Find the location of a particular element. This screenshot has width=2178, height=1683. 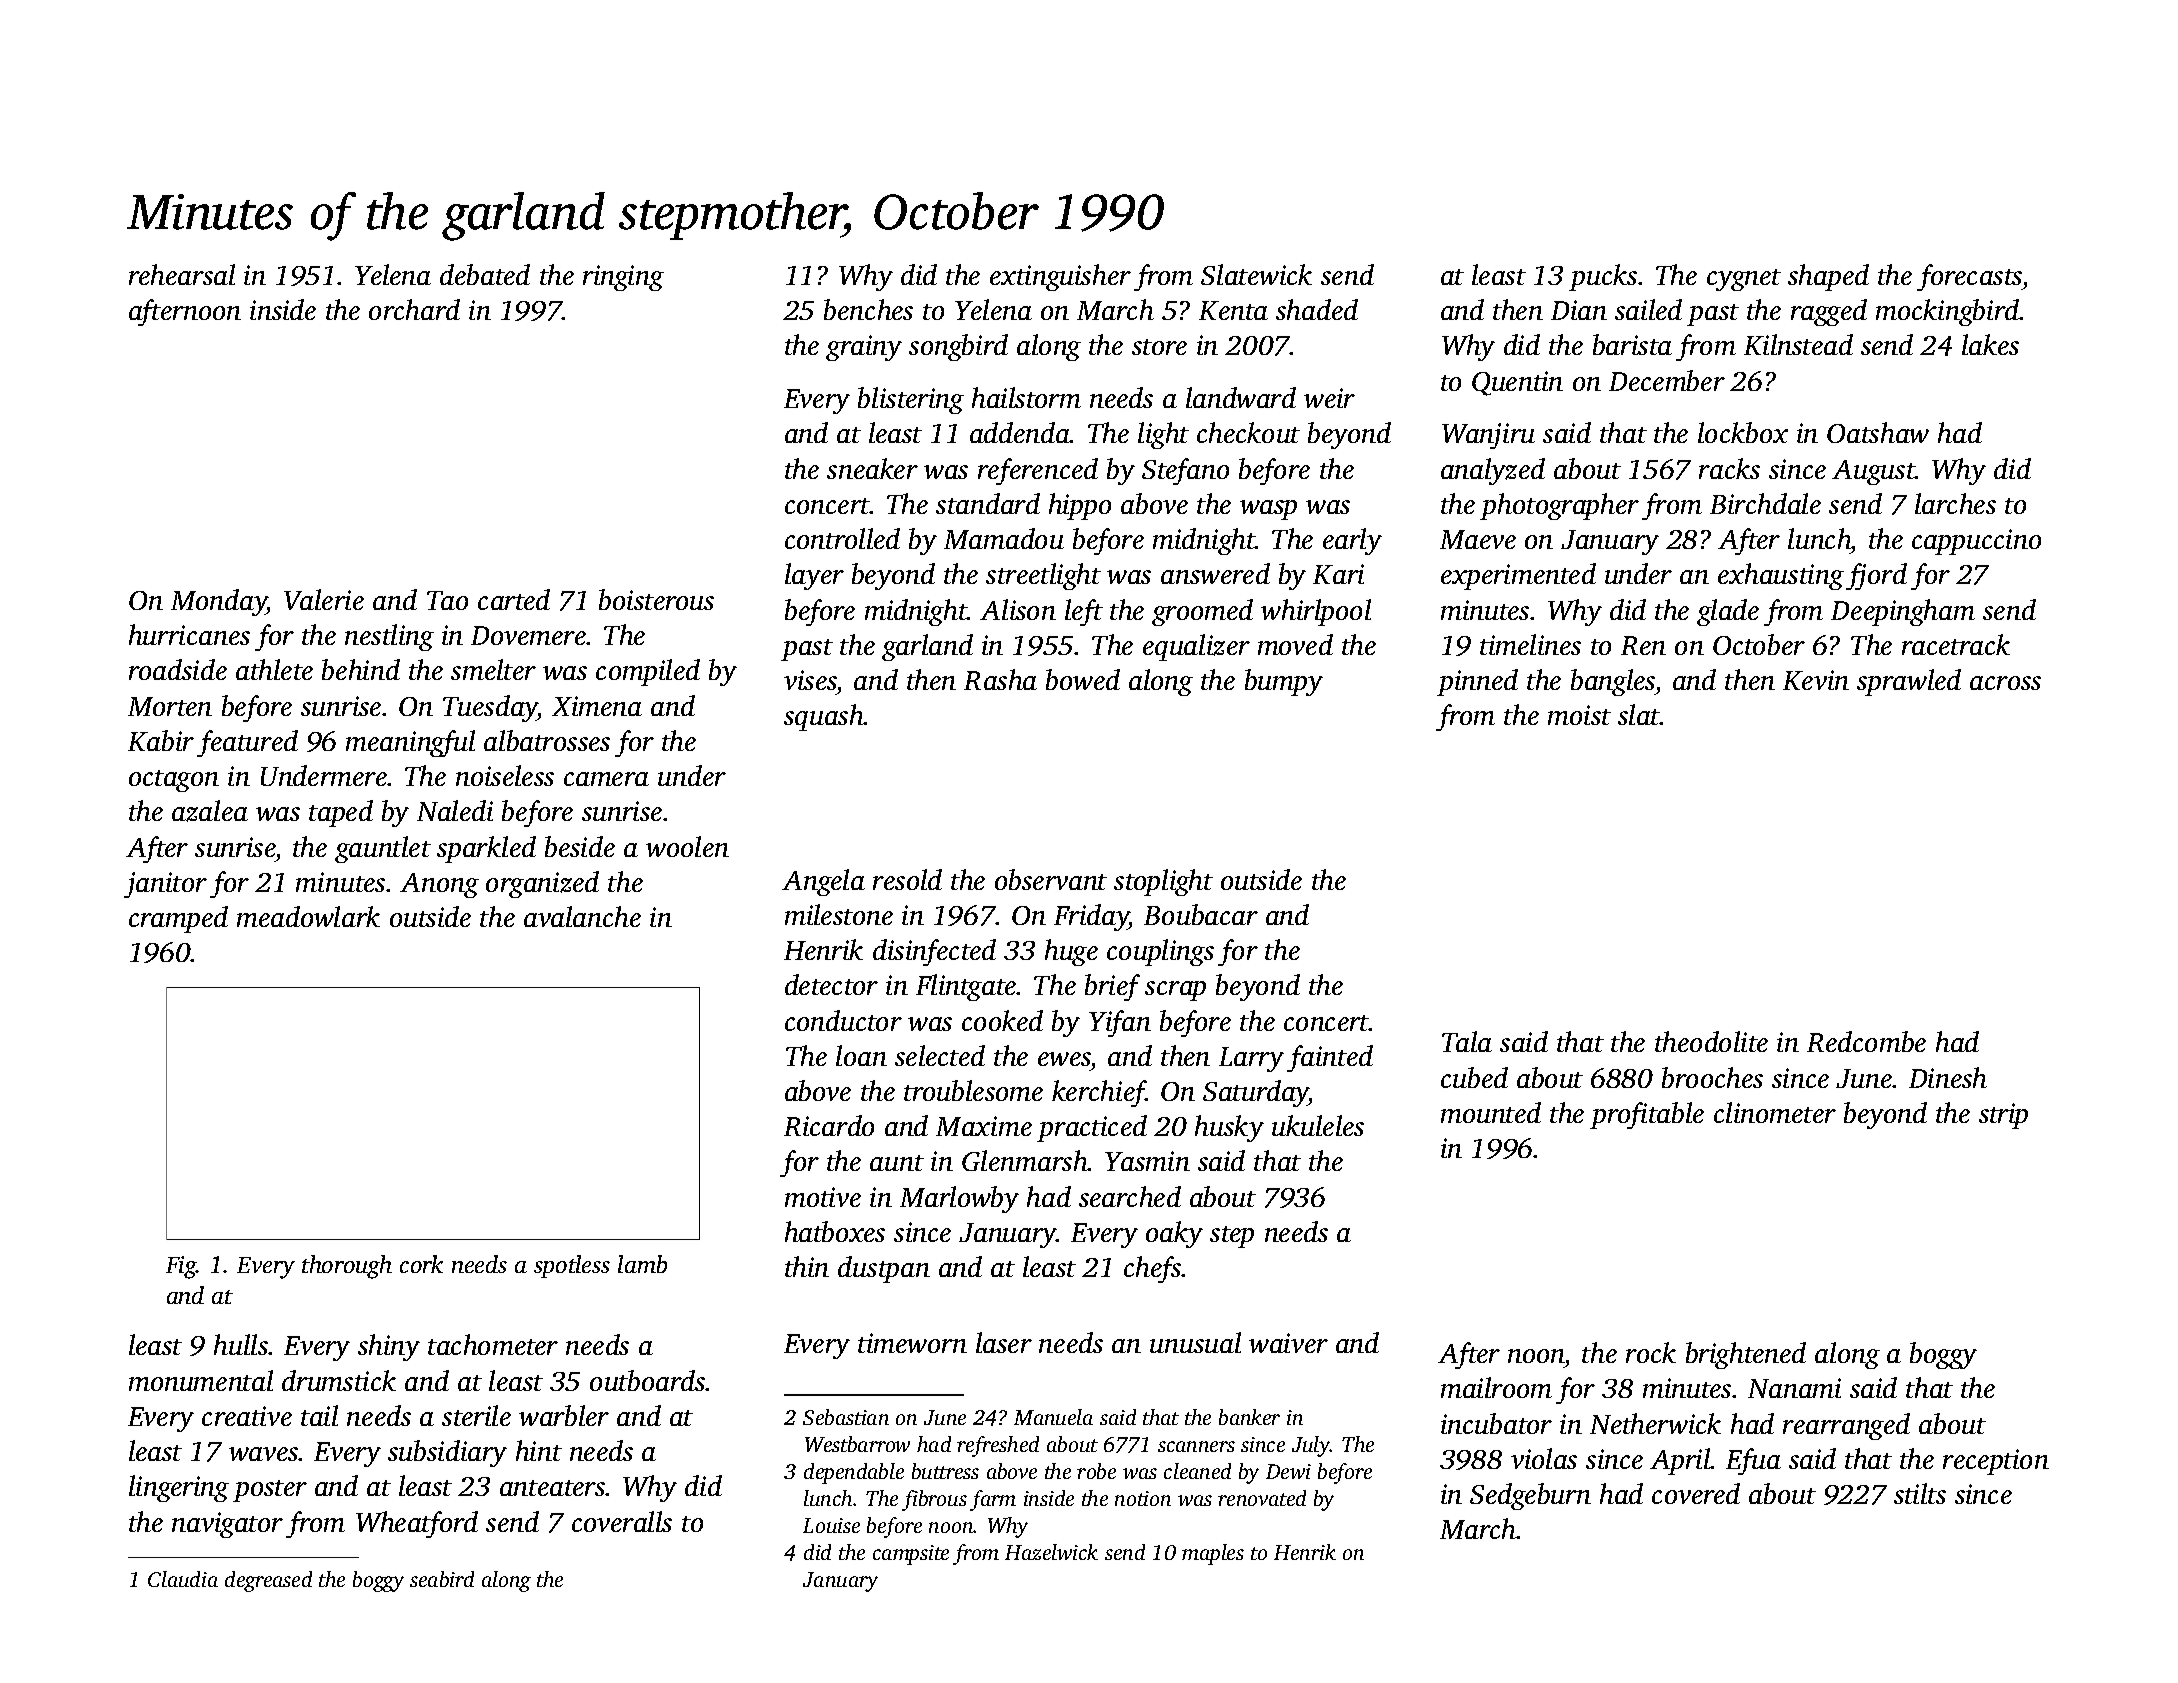

bumpy is located at coordinates (1284, 682).
